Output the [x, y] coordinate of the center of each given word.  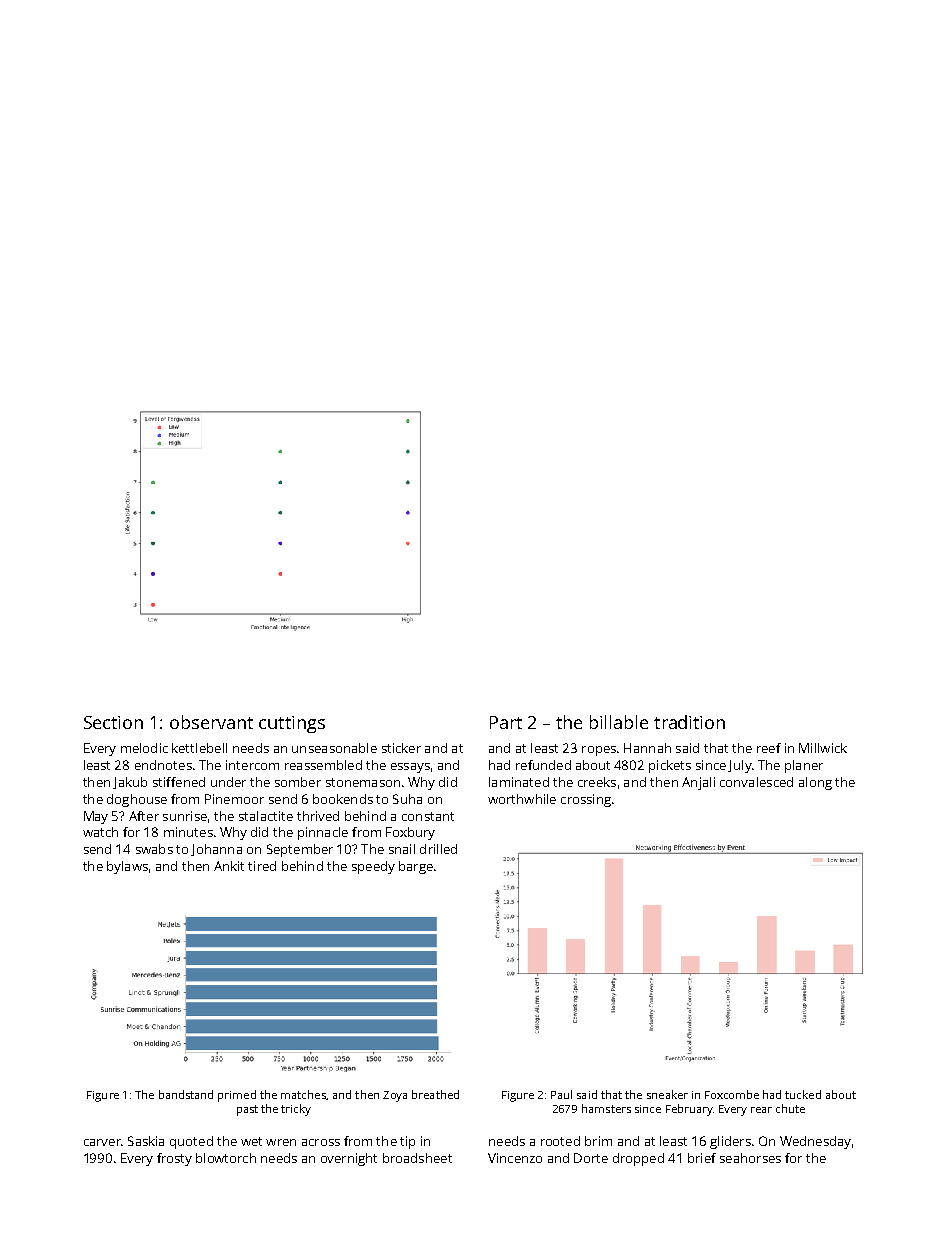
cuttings [292, 724]
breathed [435, 1094]
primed [237, 1096]
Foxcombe [732, 1094]
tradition [689, 722]
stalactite [266, 816]
